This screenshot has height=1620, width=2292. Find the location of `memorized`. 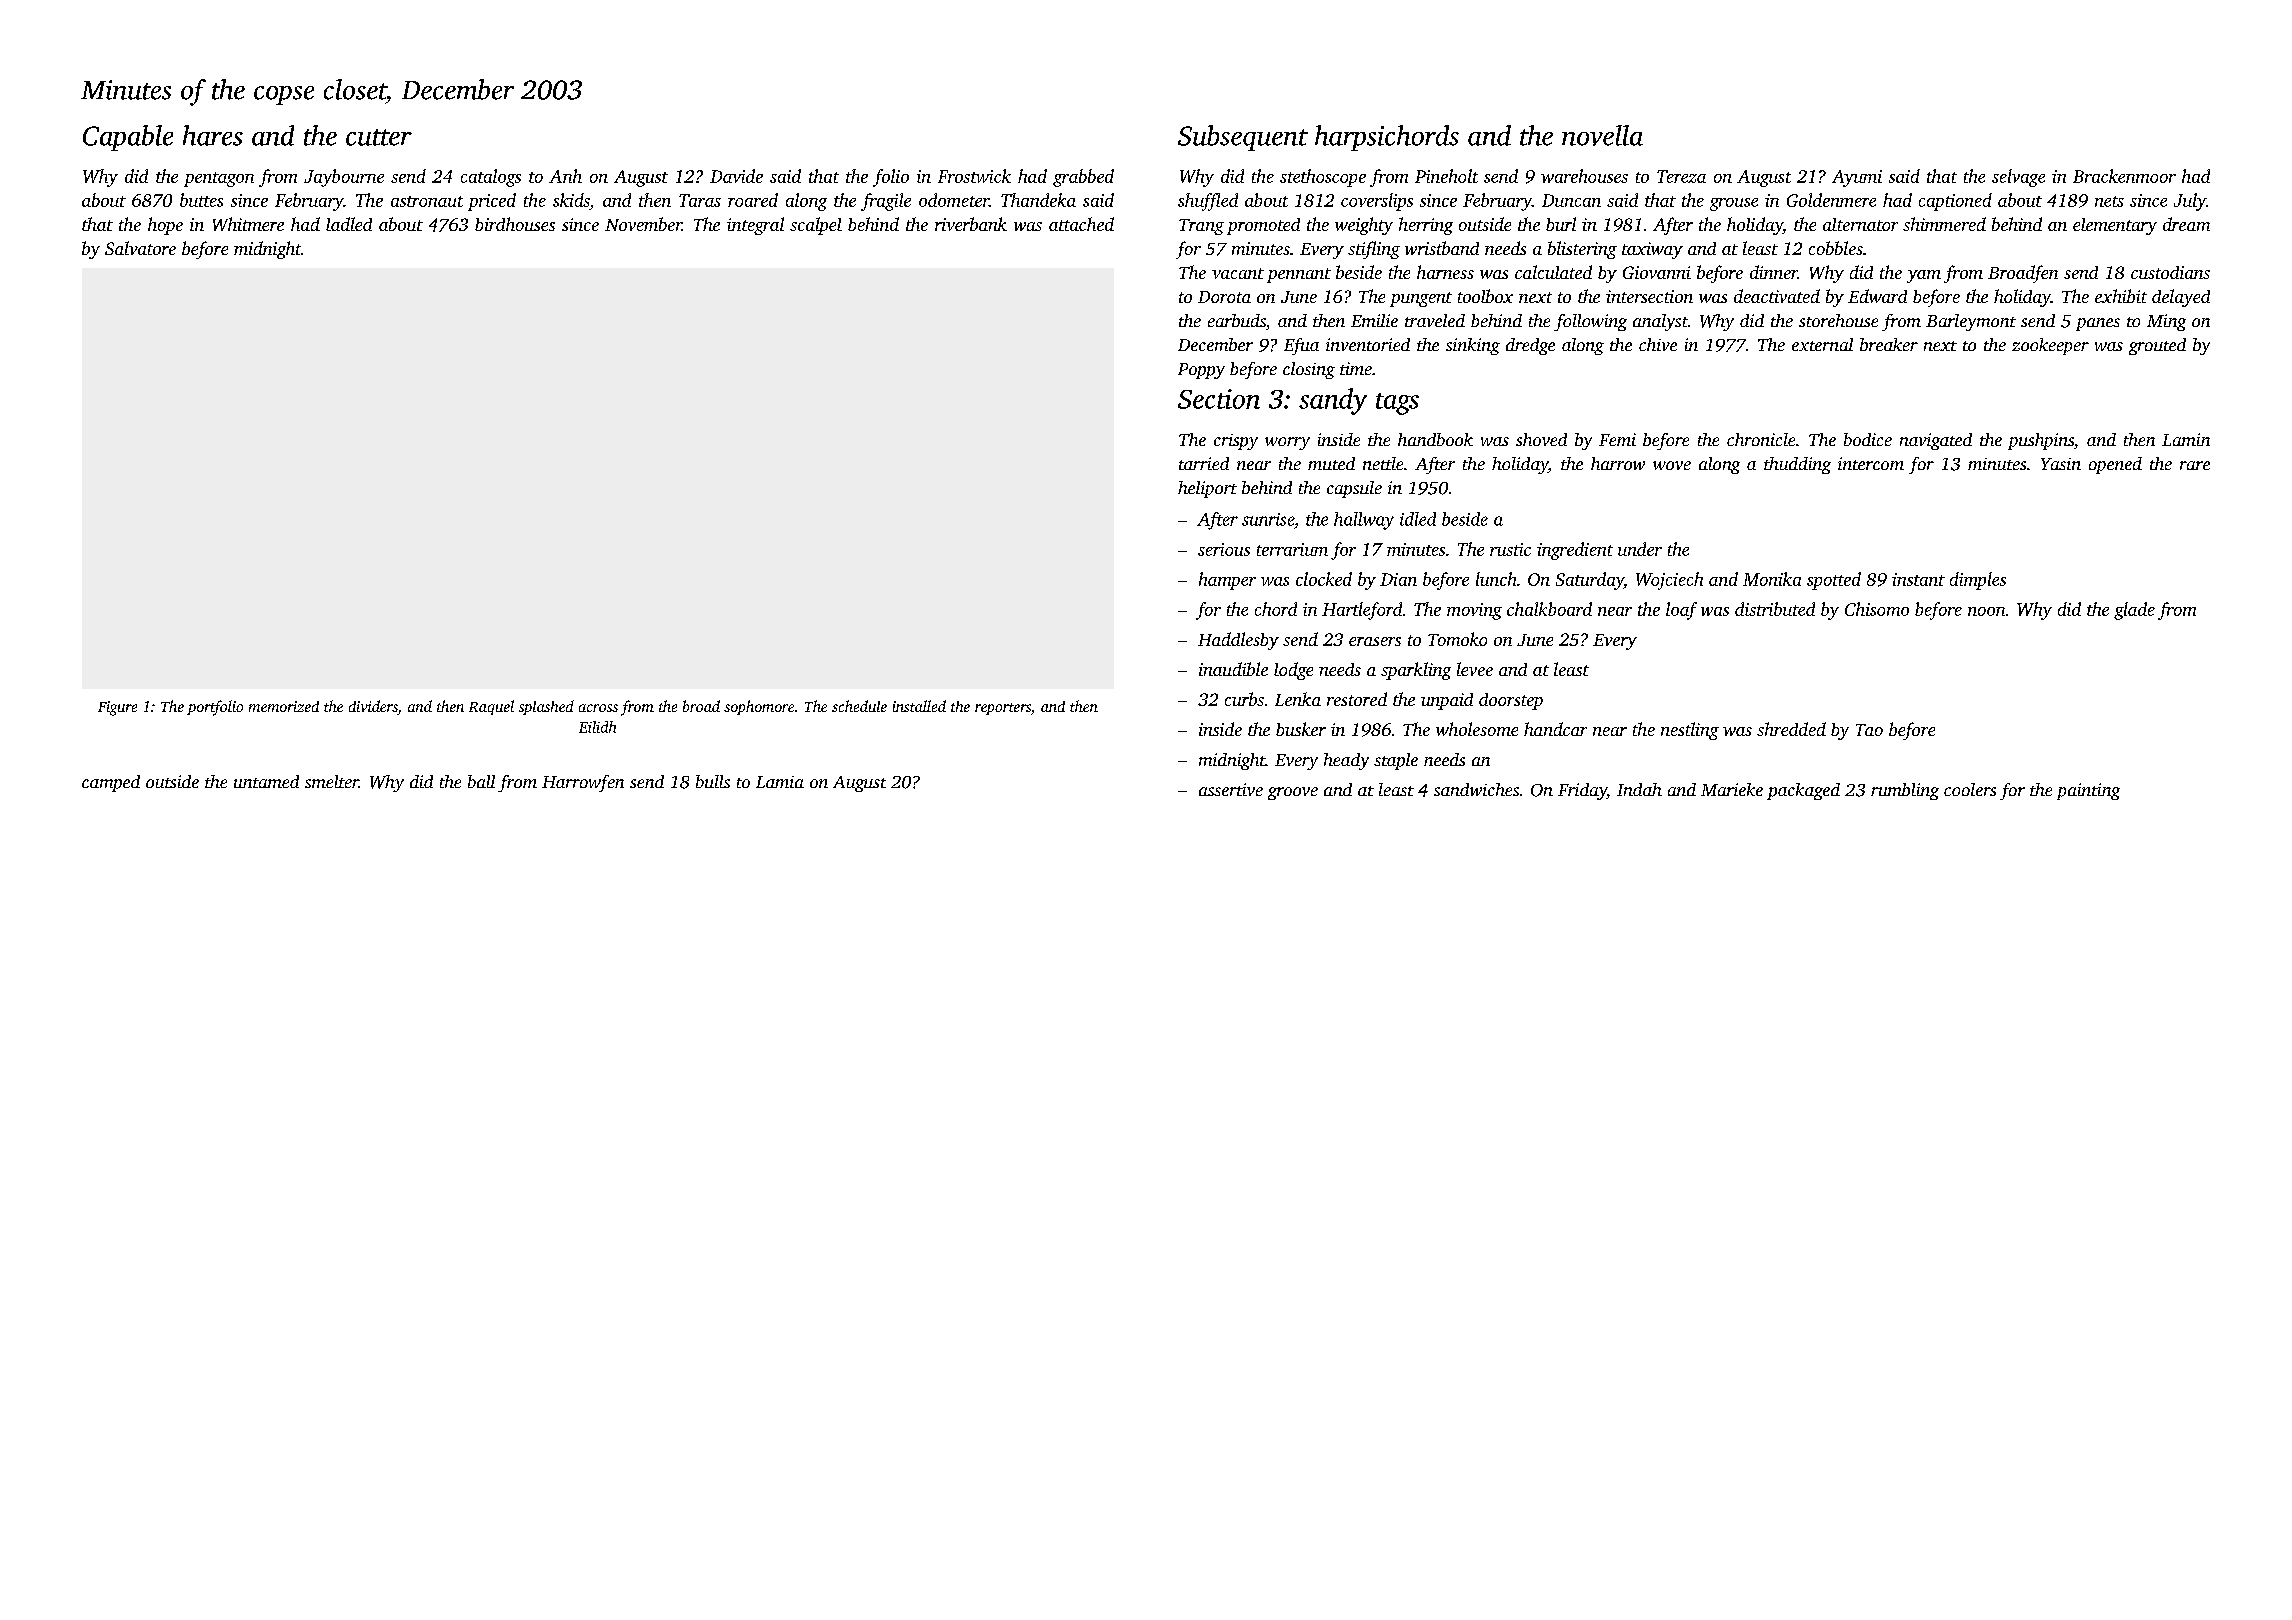

memorized is located at coordinates (284, 706).
